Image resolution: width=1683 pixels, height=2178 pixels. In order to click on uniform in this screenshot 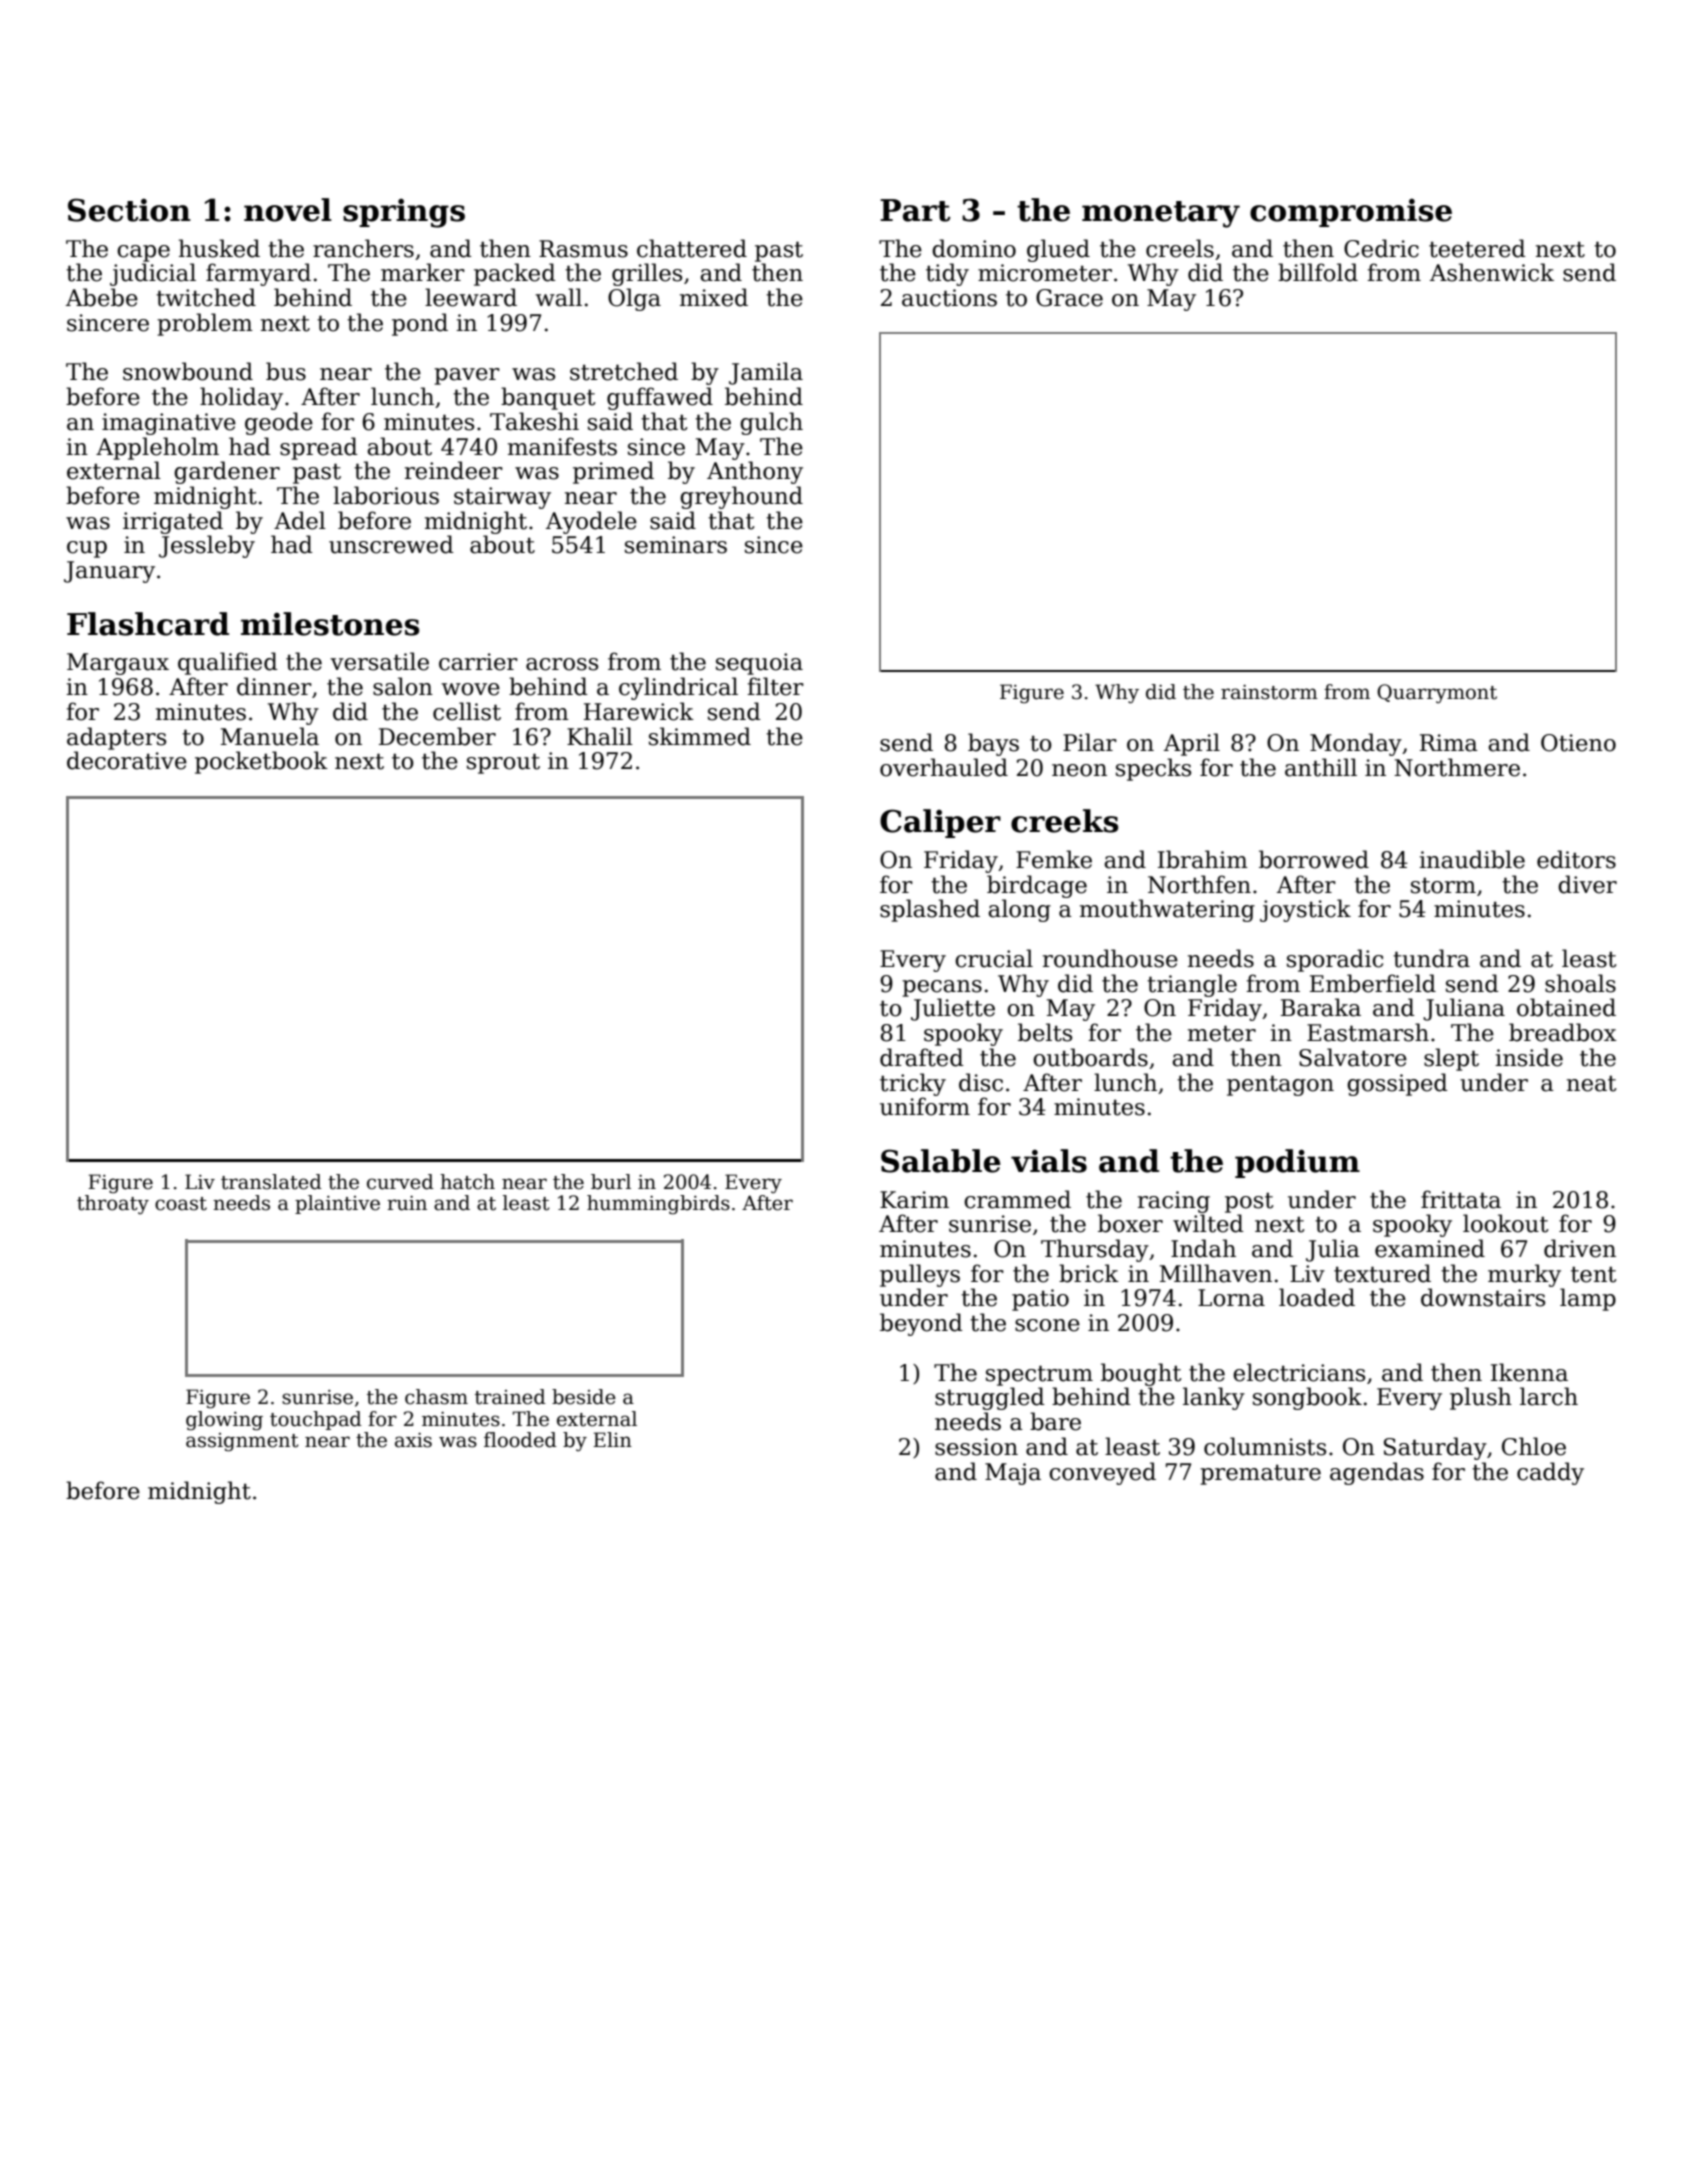, I will do `click(925, 1106)`.
